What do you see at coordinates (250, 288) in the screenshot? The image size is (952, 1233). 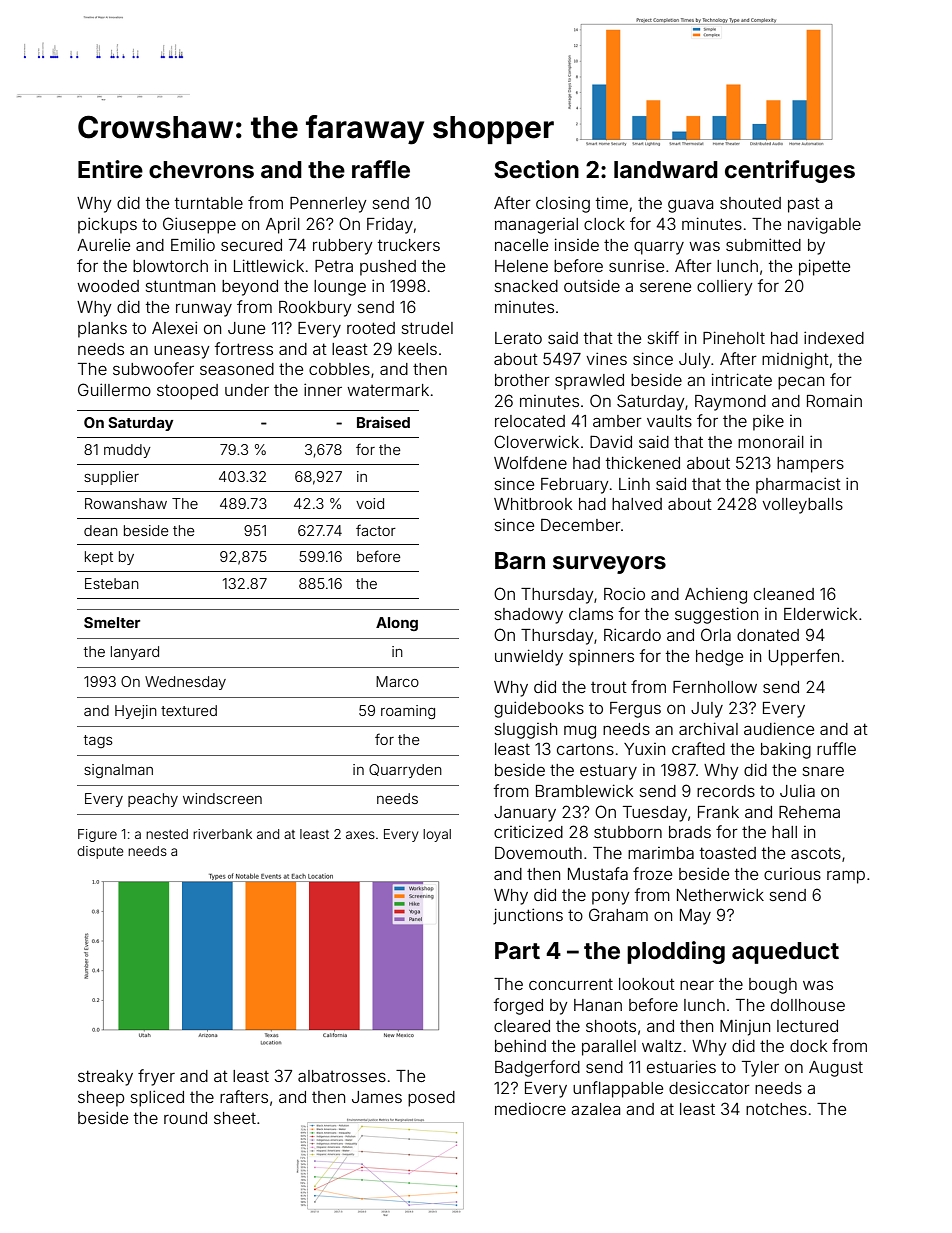 I see `beyond` at bounding box center [250, 288].
